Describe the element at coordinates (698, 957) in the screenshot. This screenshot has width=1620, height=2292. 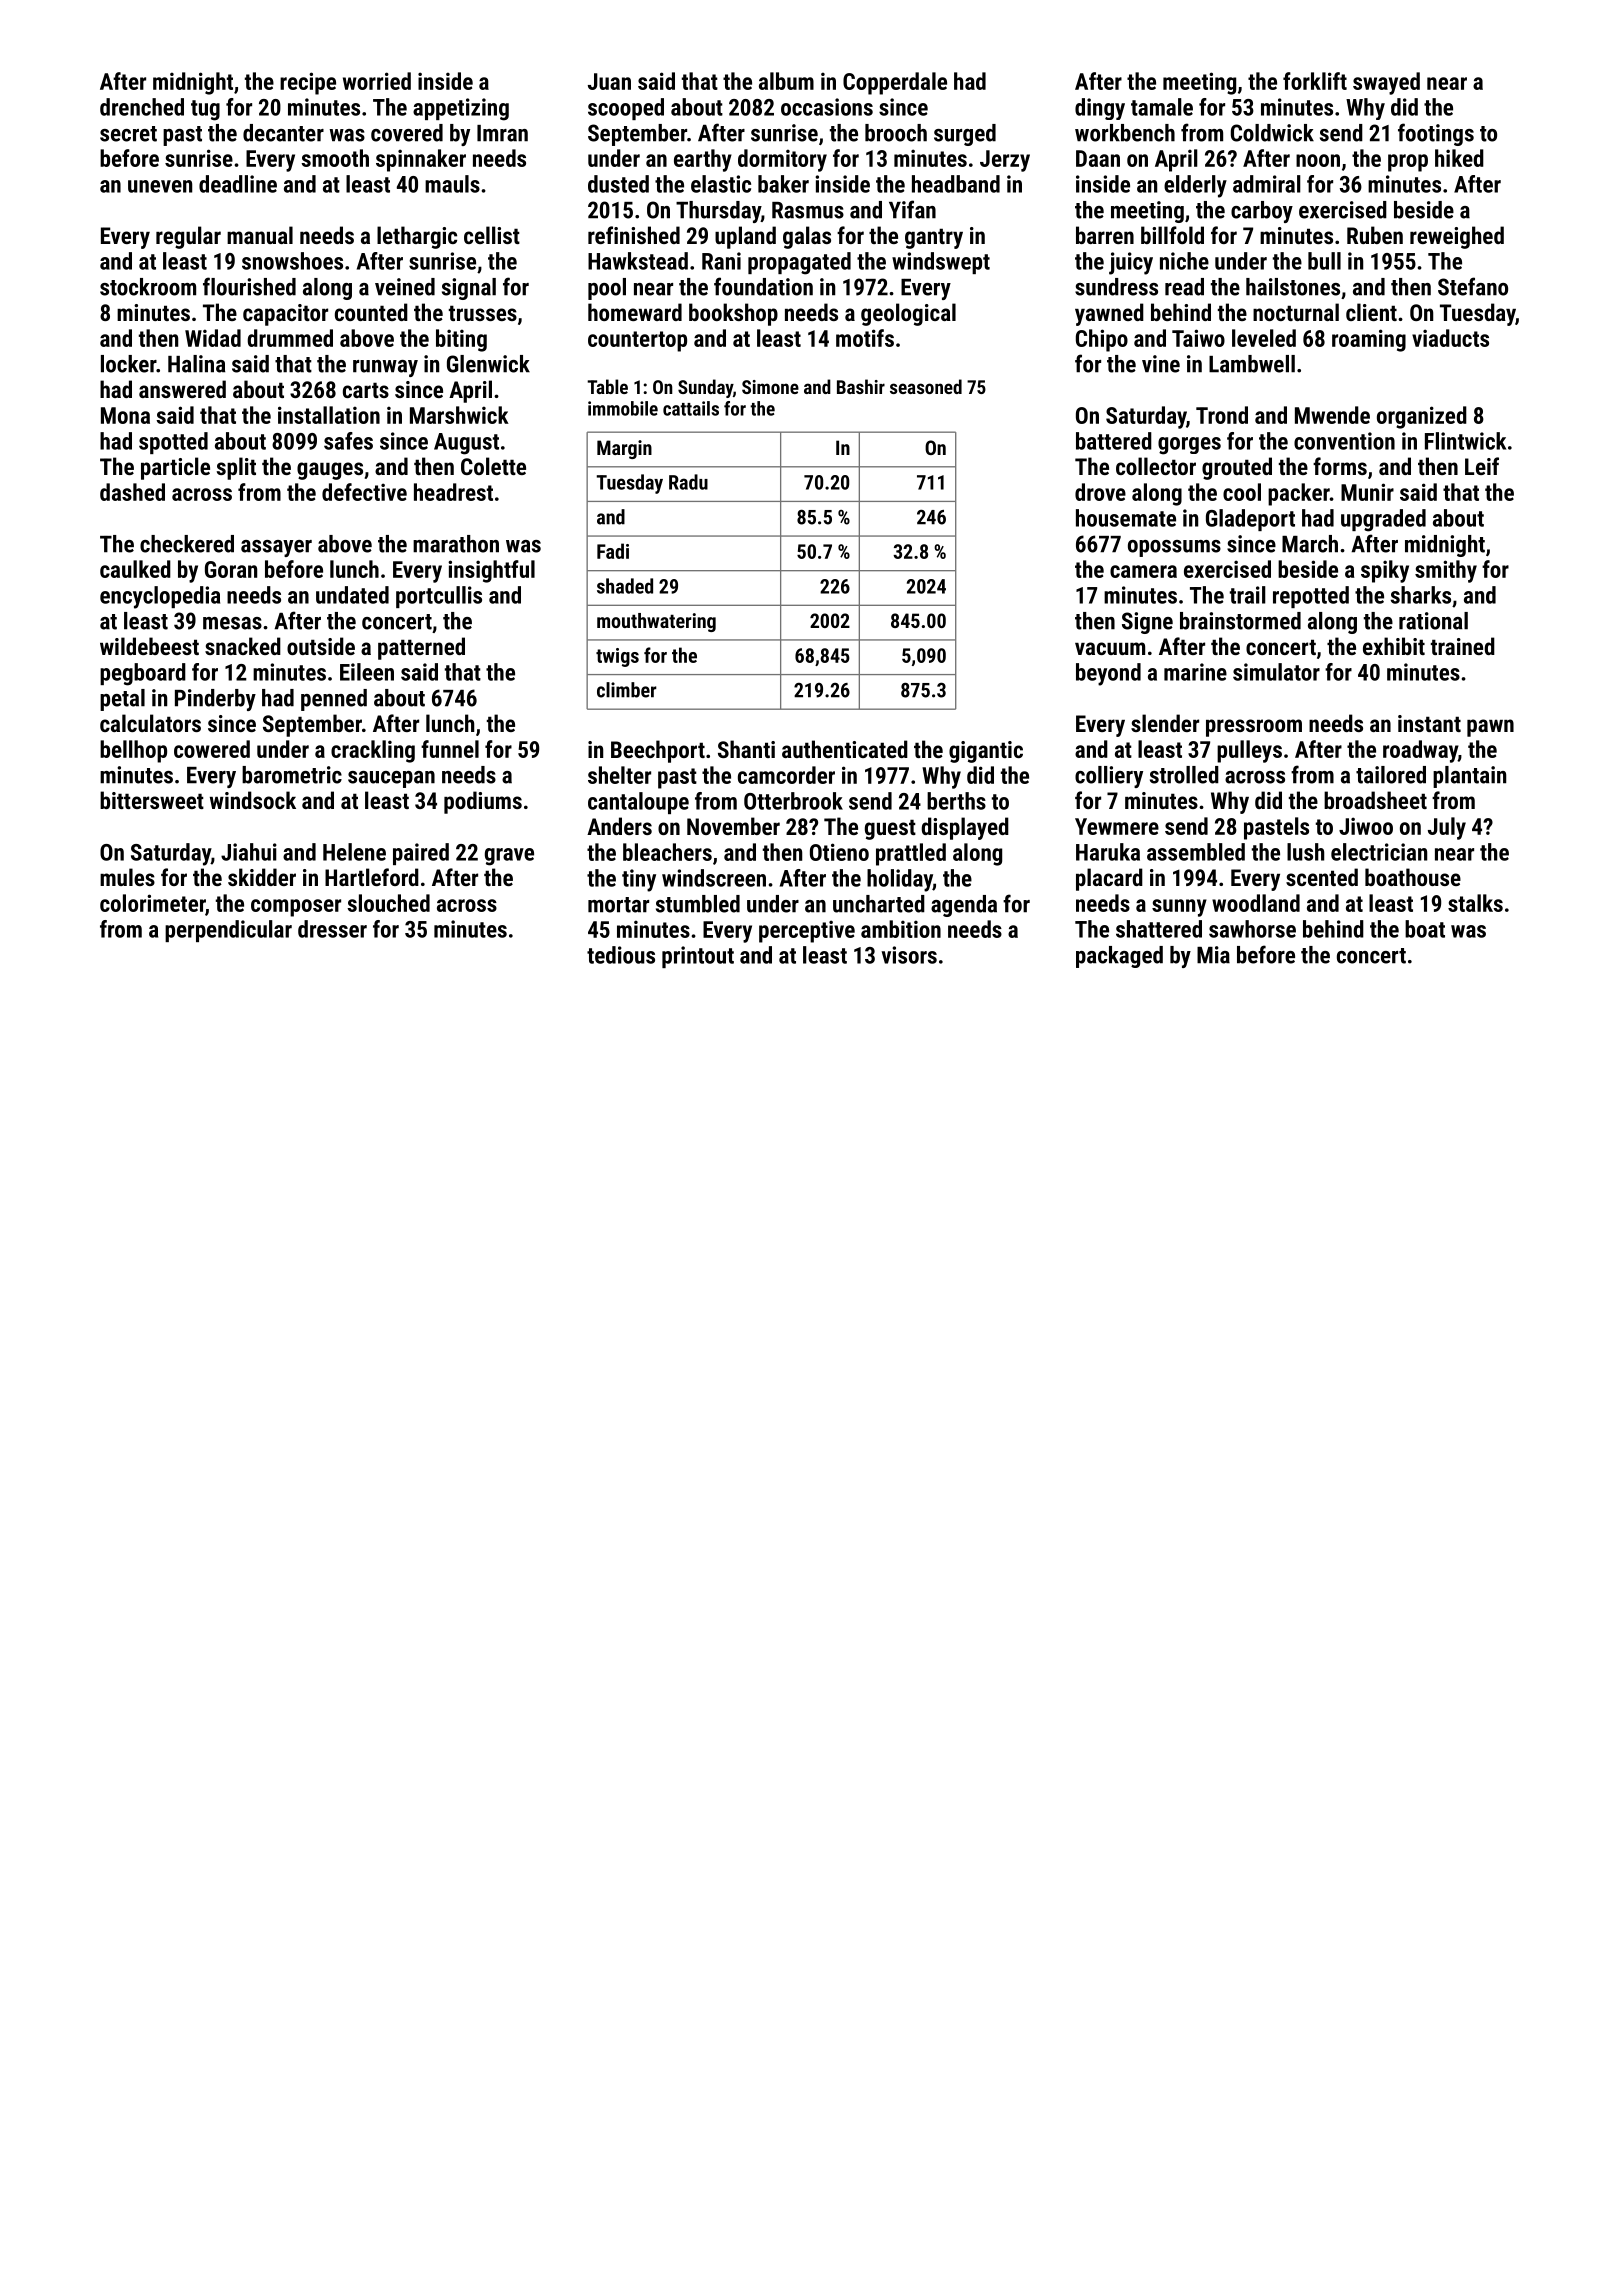
I see `printout` at that location.
